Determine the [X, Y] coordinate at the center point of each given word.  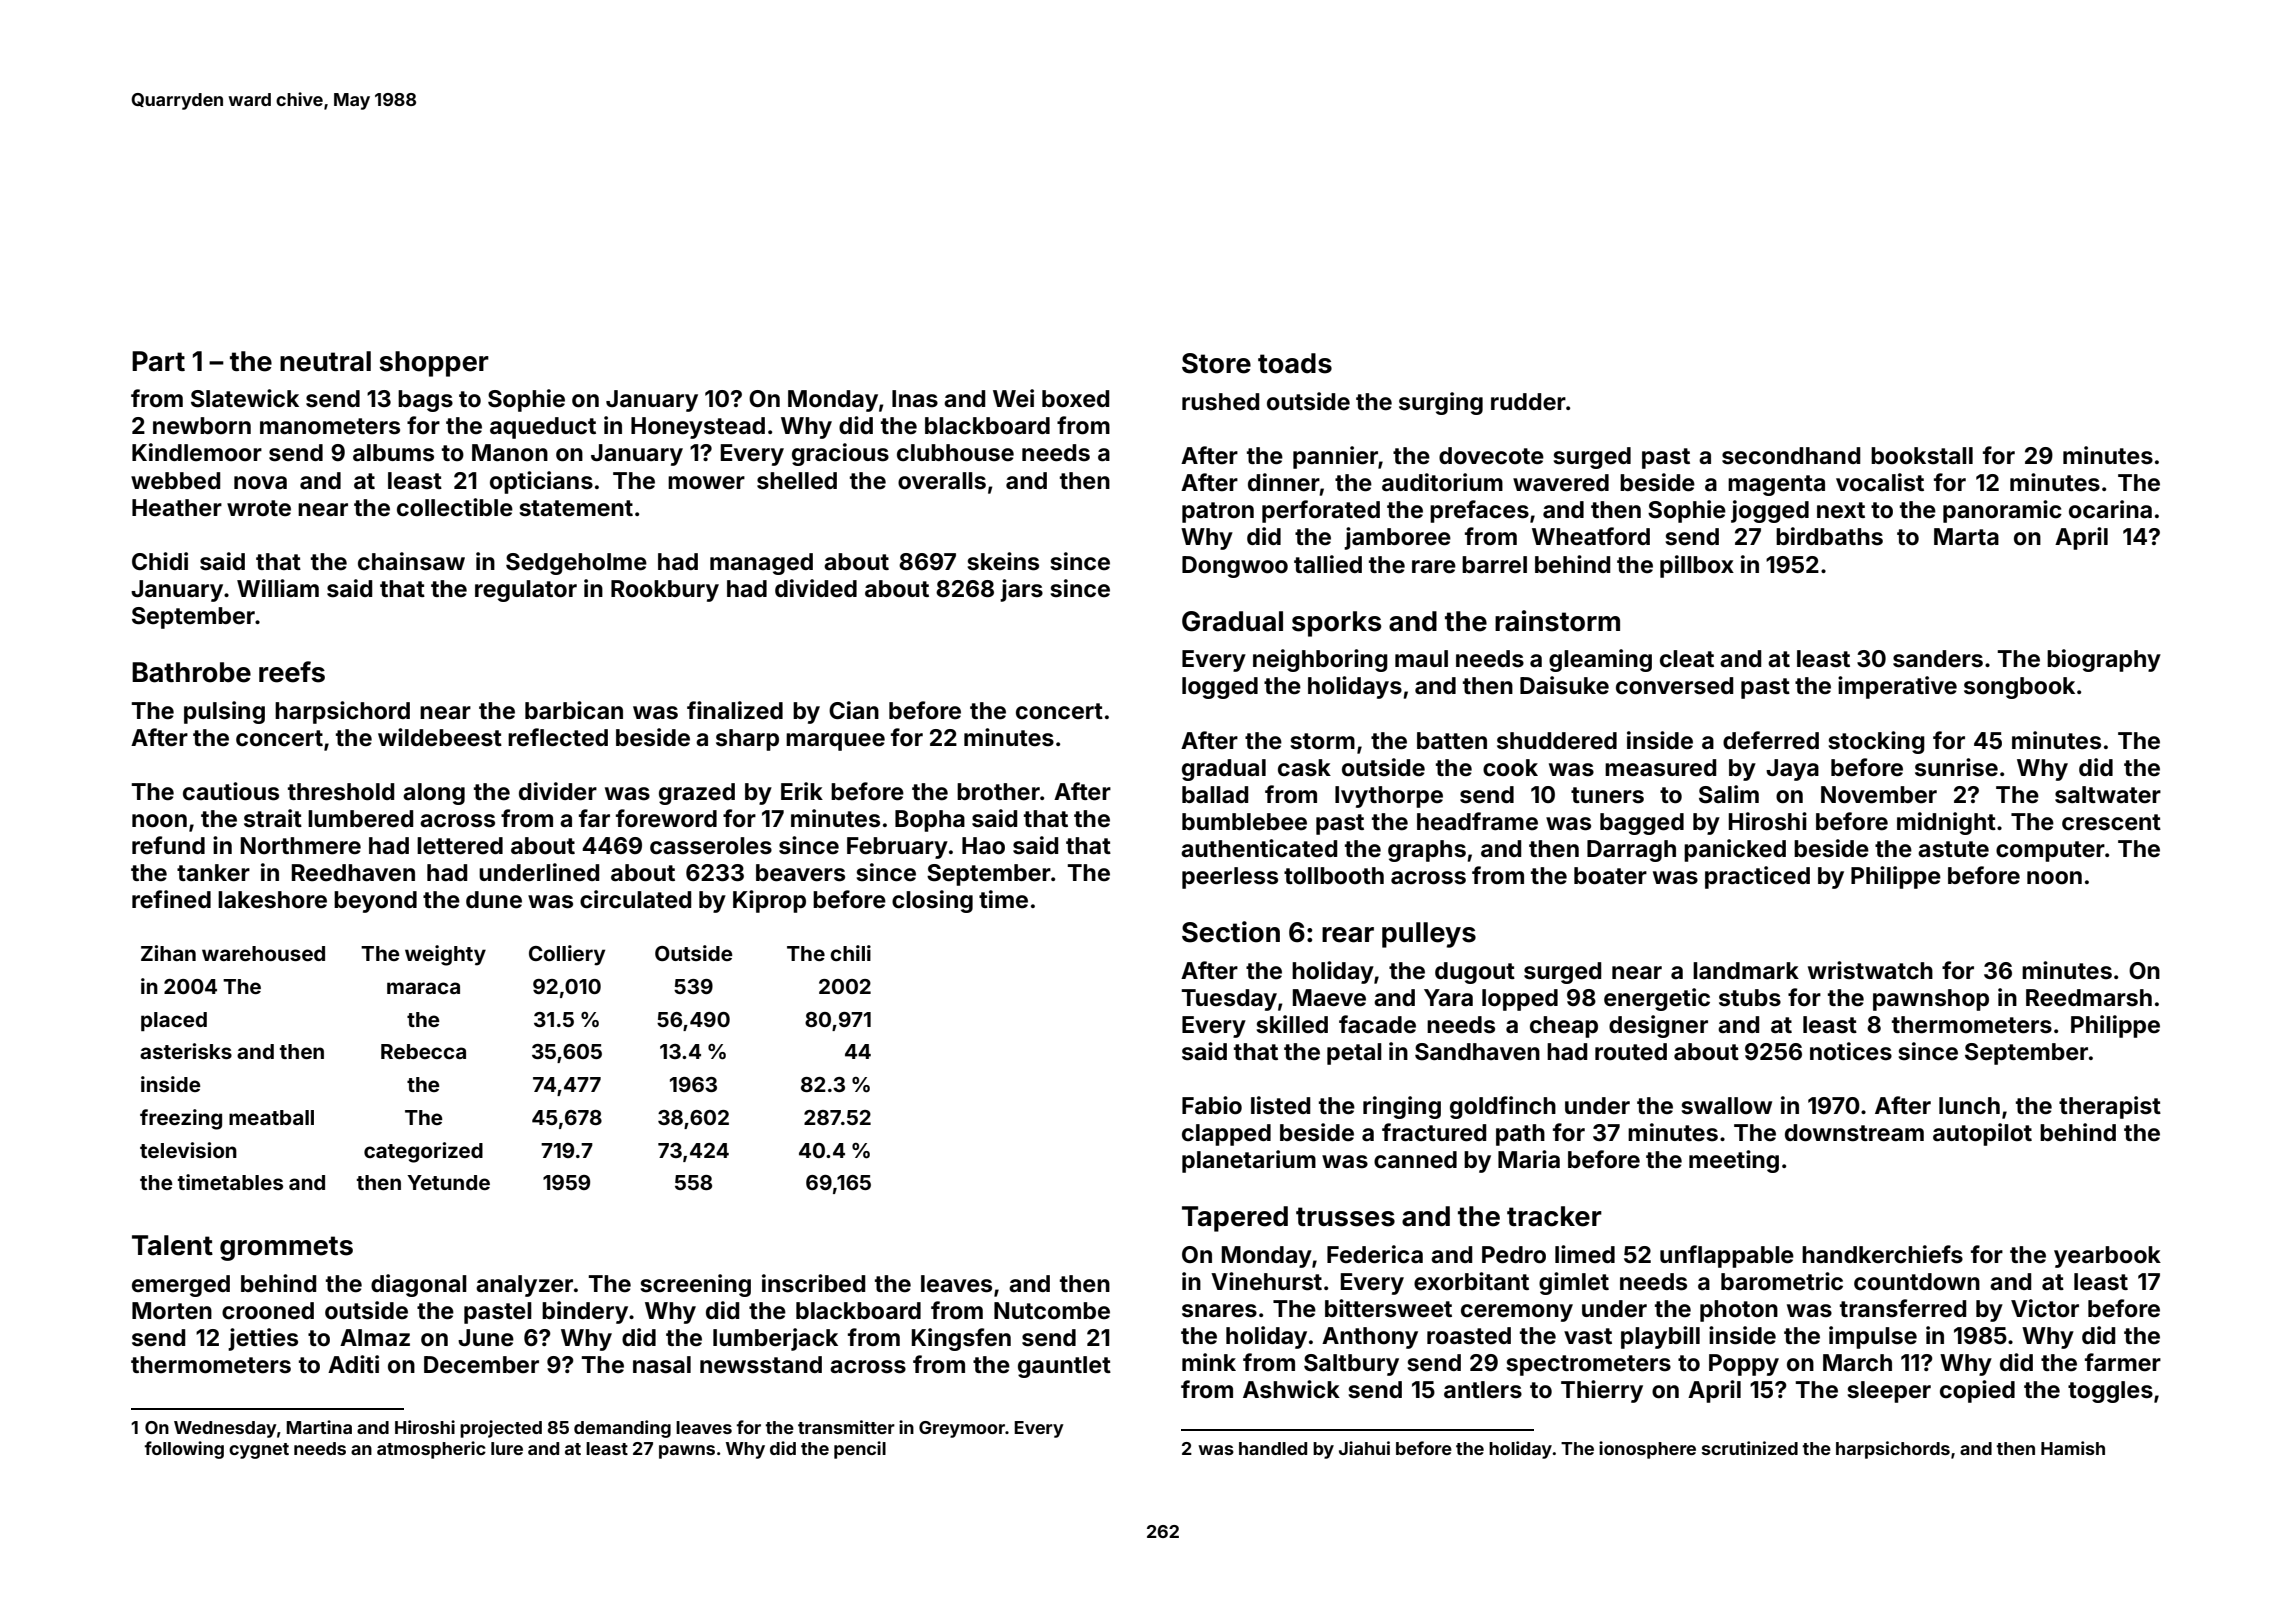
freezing [181, 1119]
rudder [1528, 402]
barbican [574, 710]
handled [1273, 1448]
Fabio [1212, 1105]
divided [816, 588]
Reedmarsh [2089, 998]
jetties [263, 1339]
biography [2104, 660]
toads [1295, 363]
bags [425, 401]
